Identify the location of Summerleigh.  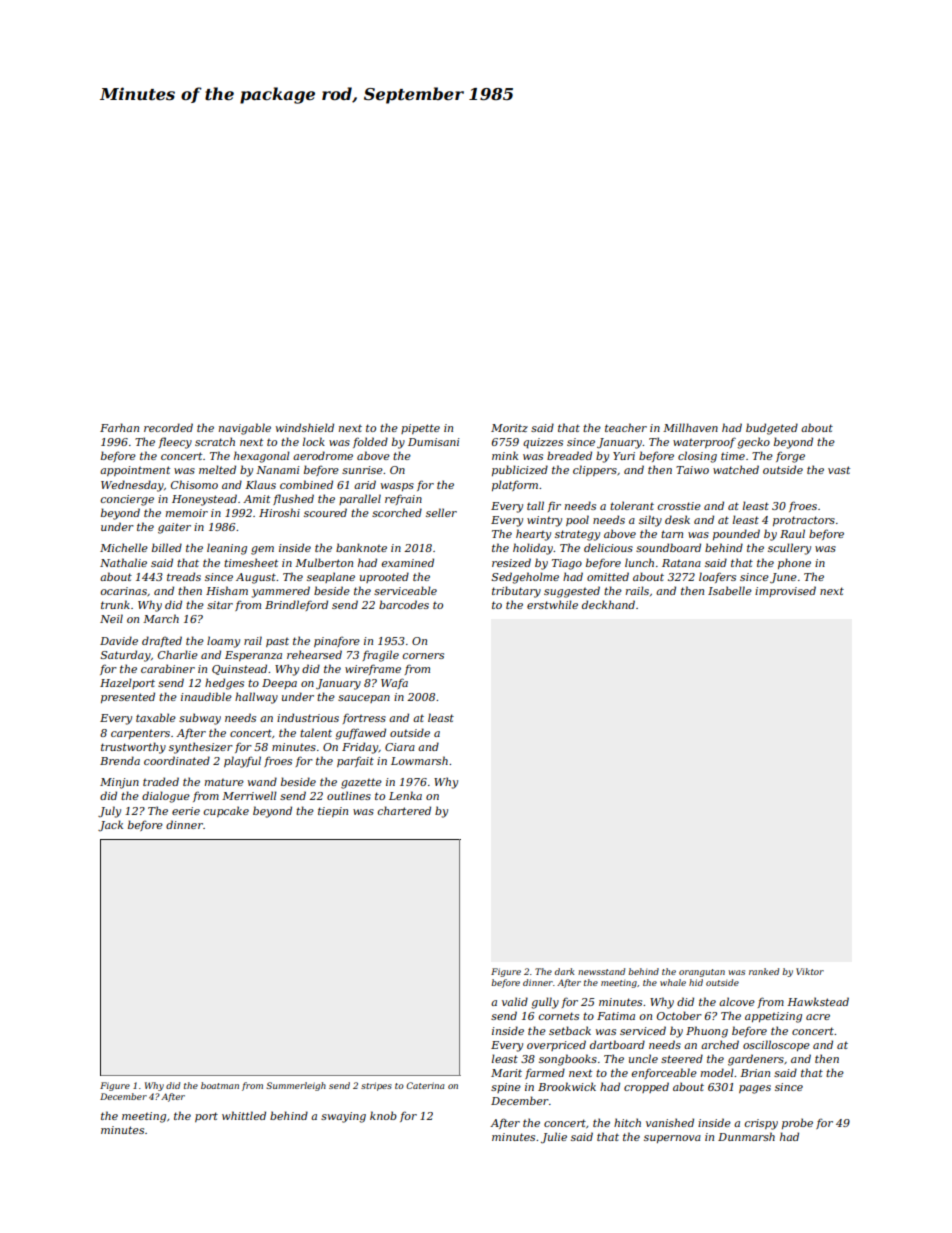
(296, 1086).
